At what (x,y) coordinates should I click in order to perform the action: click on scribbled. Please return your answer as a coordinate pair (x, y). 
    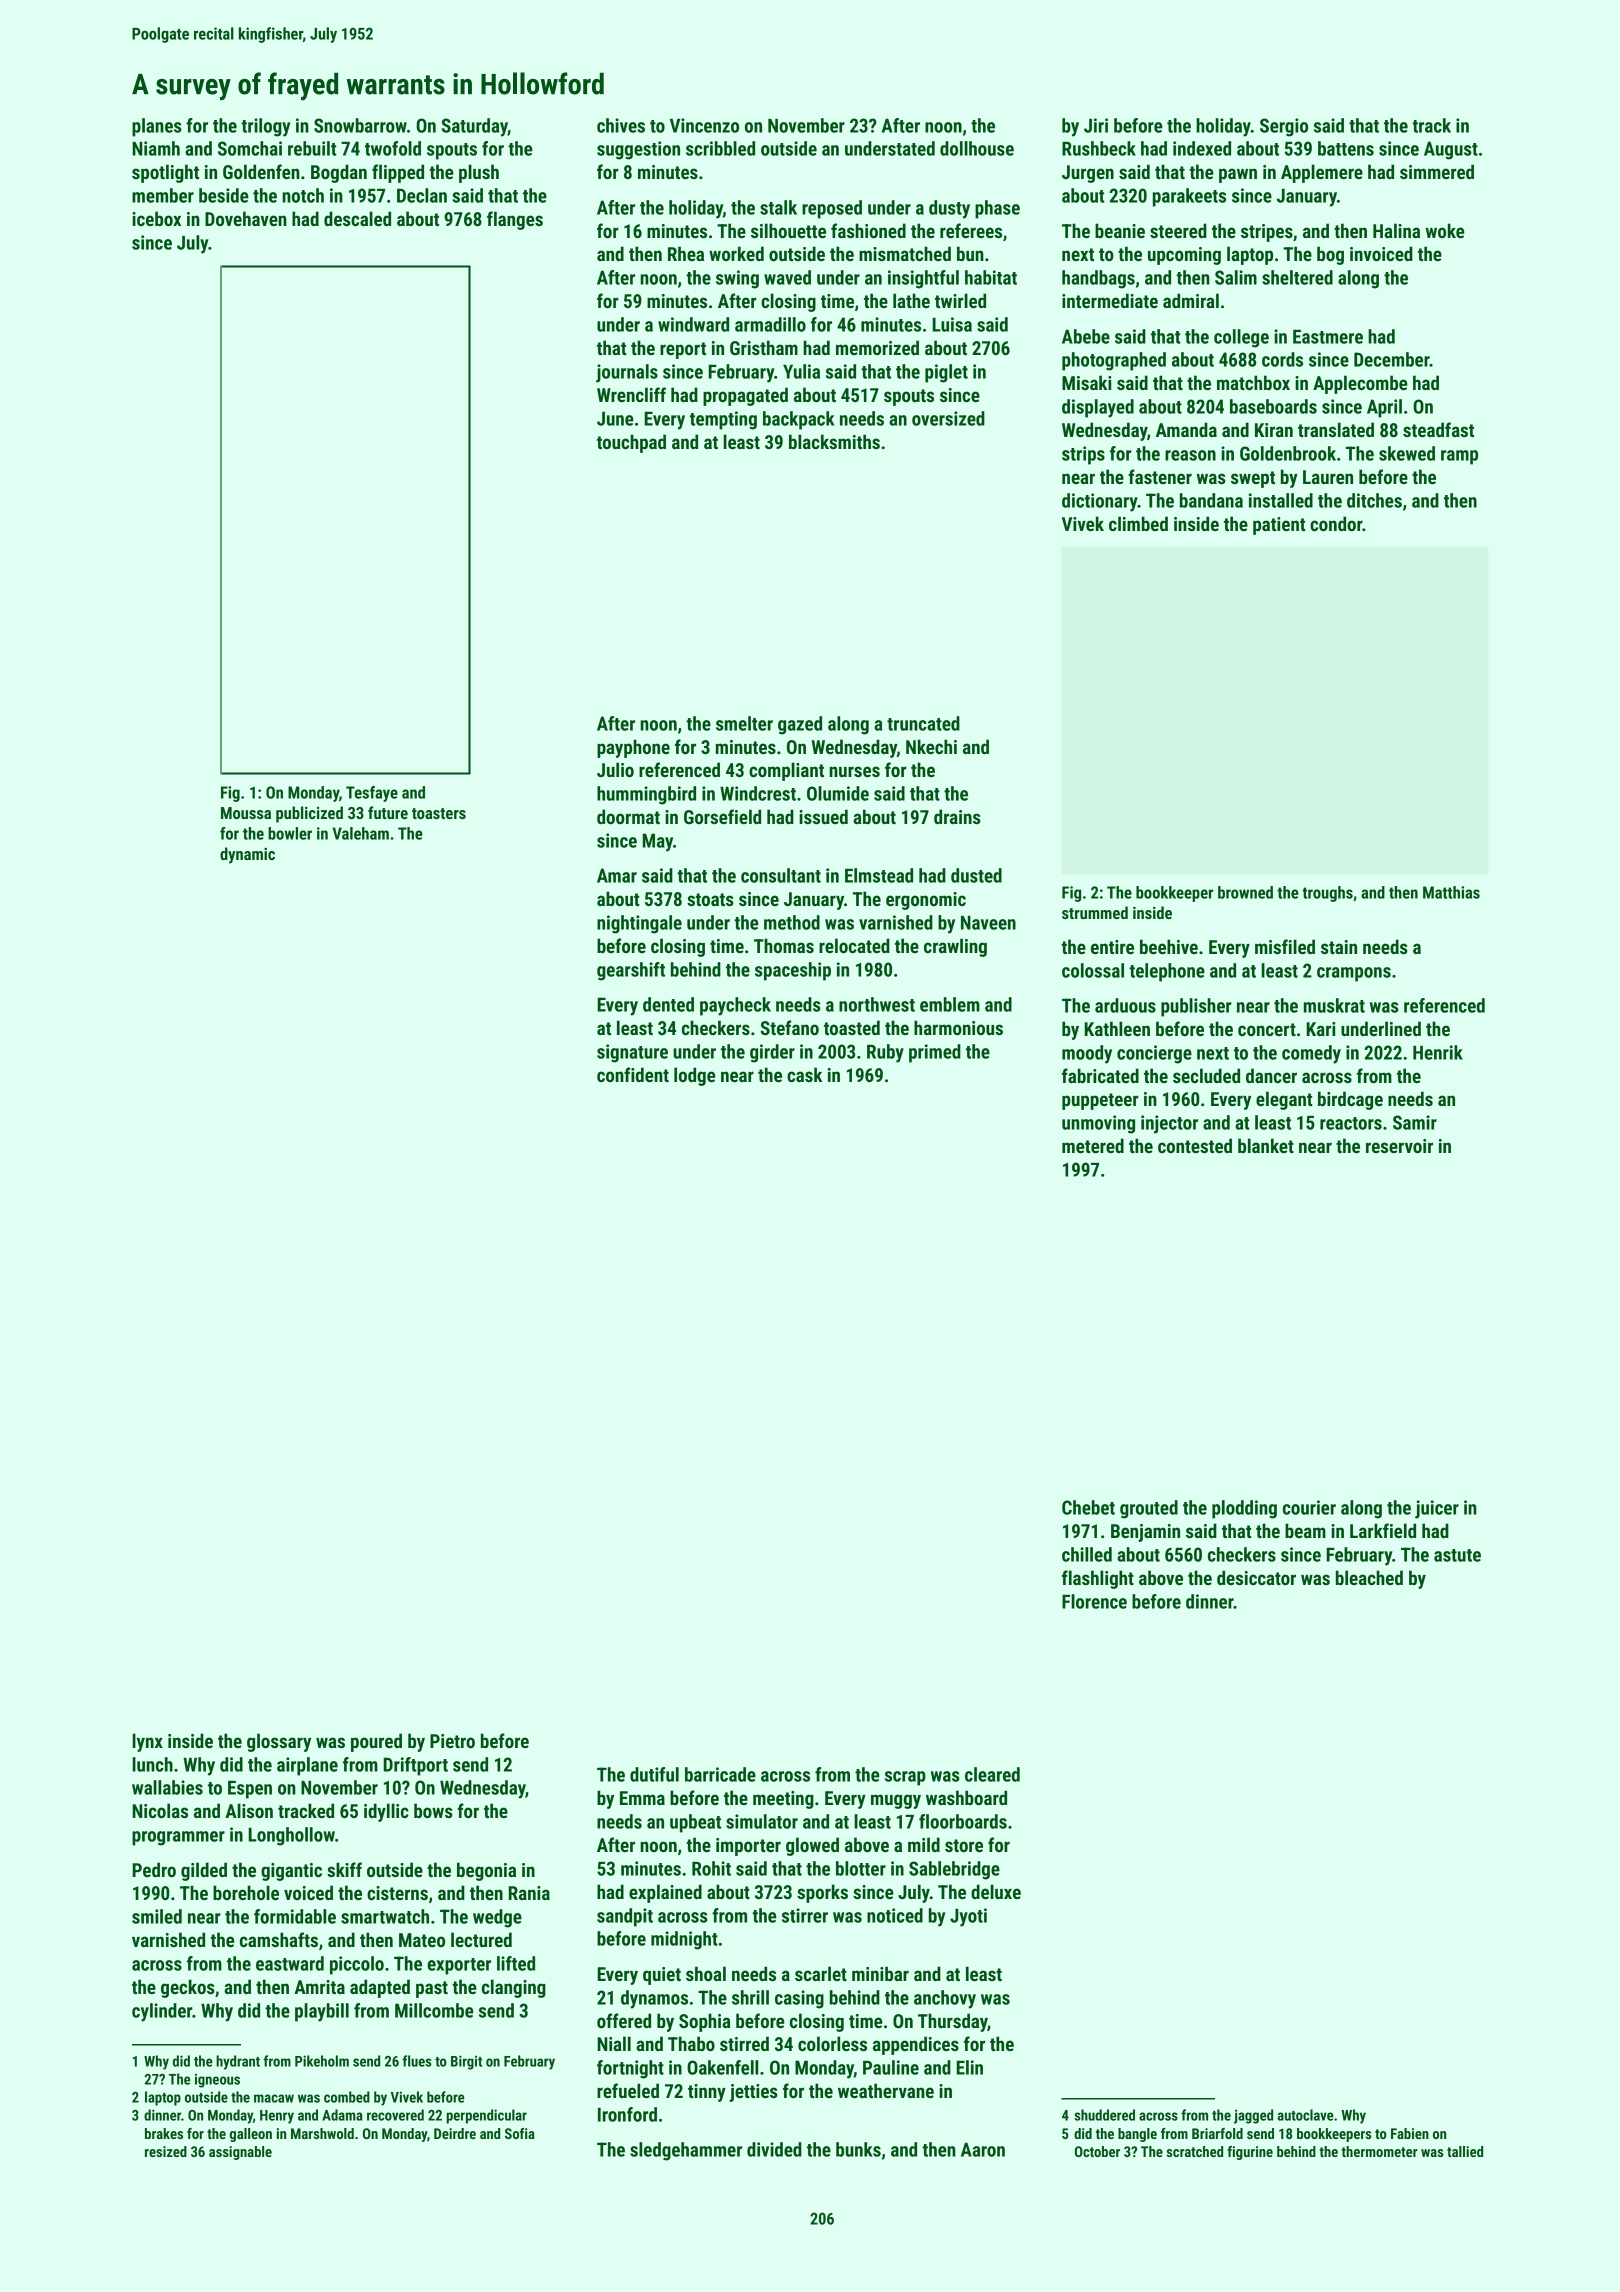
    Looking at the image, I should click on (720, 148).
